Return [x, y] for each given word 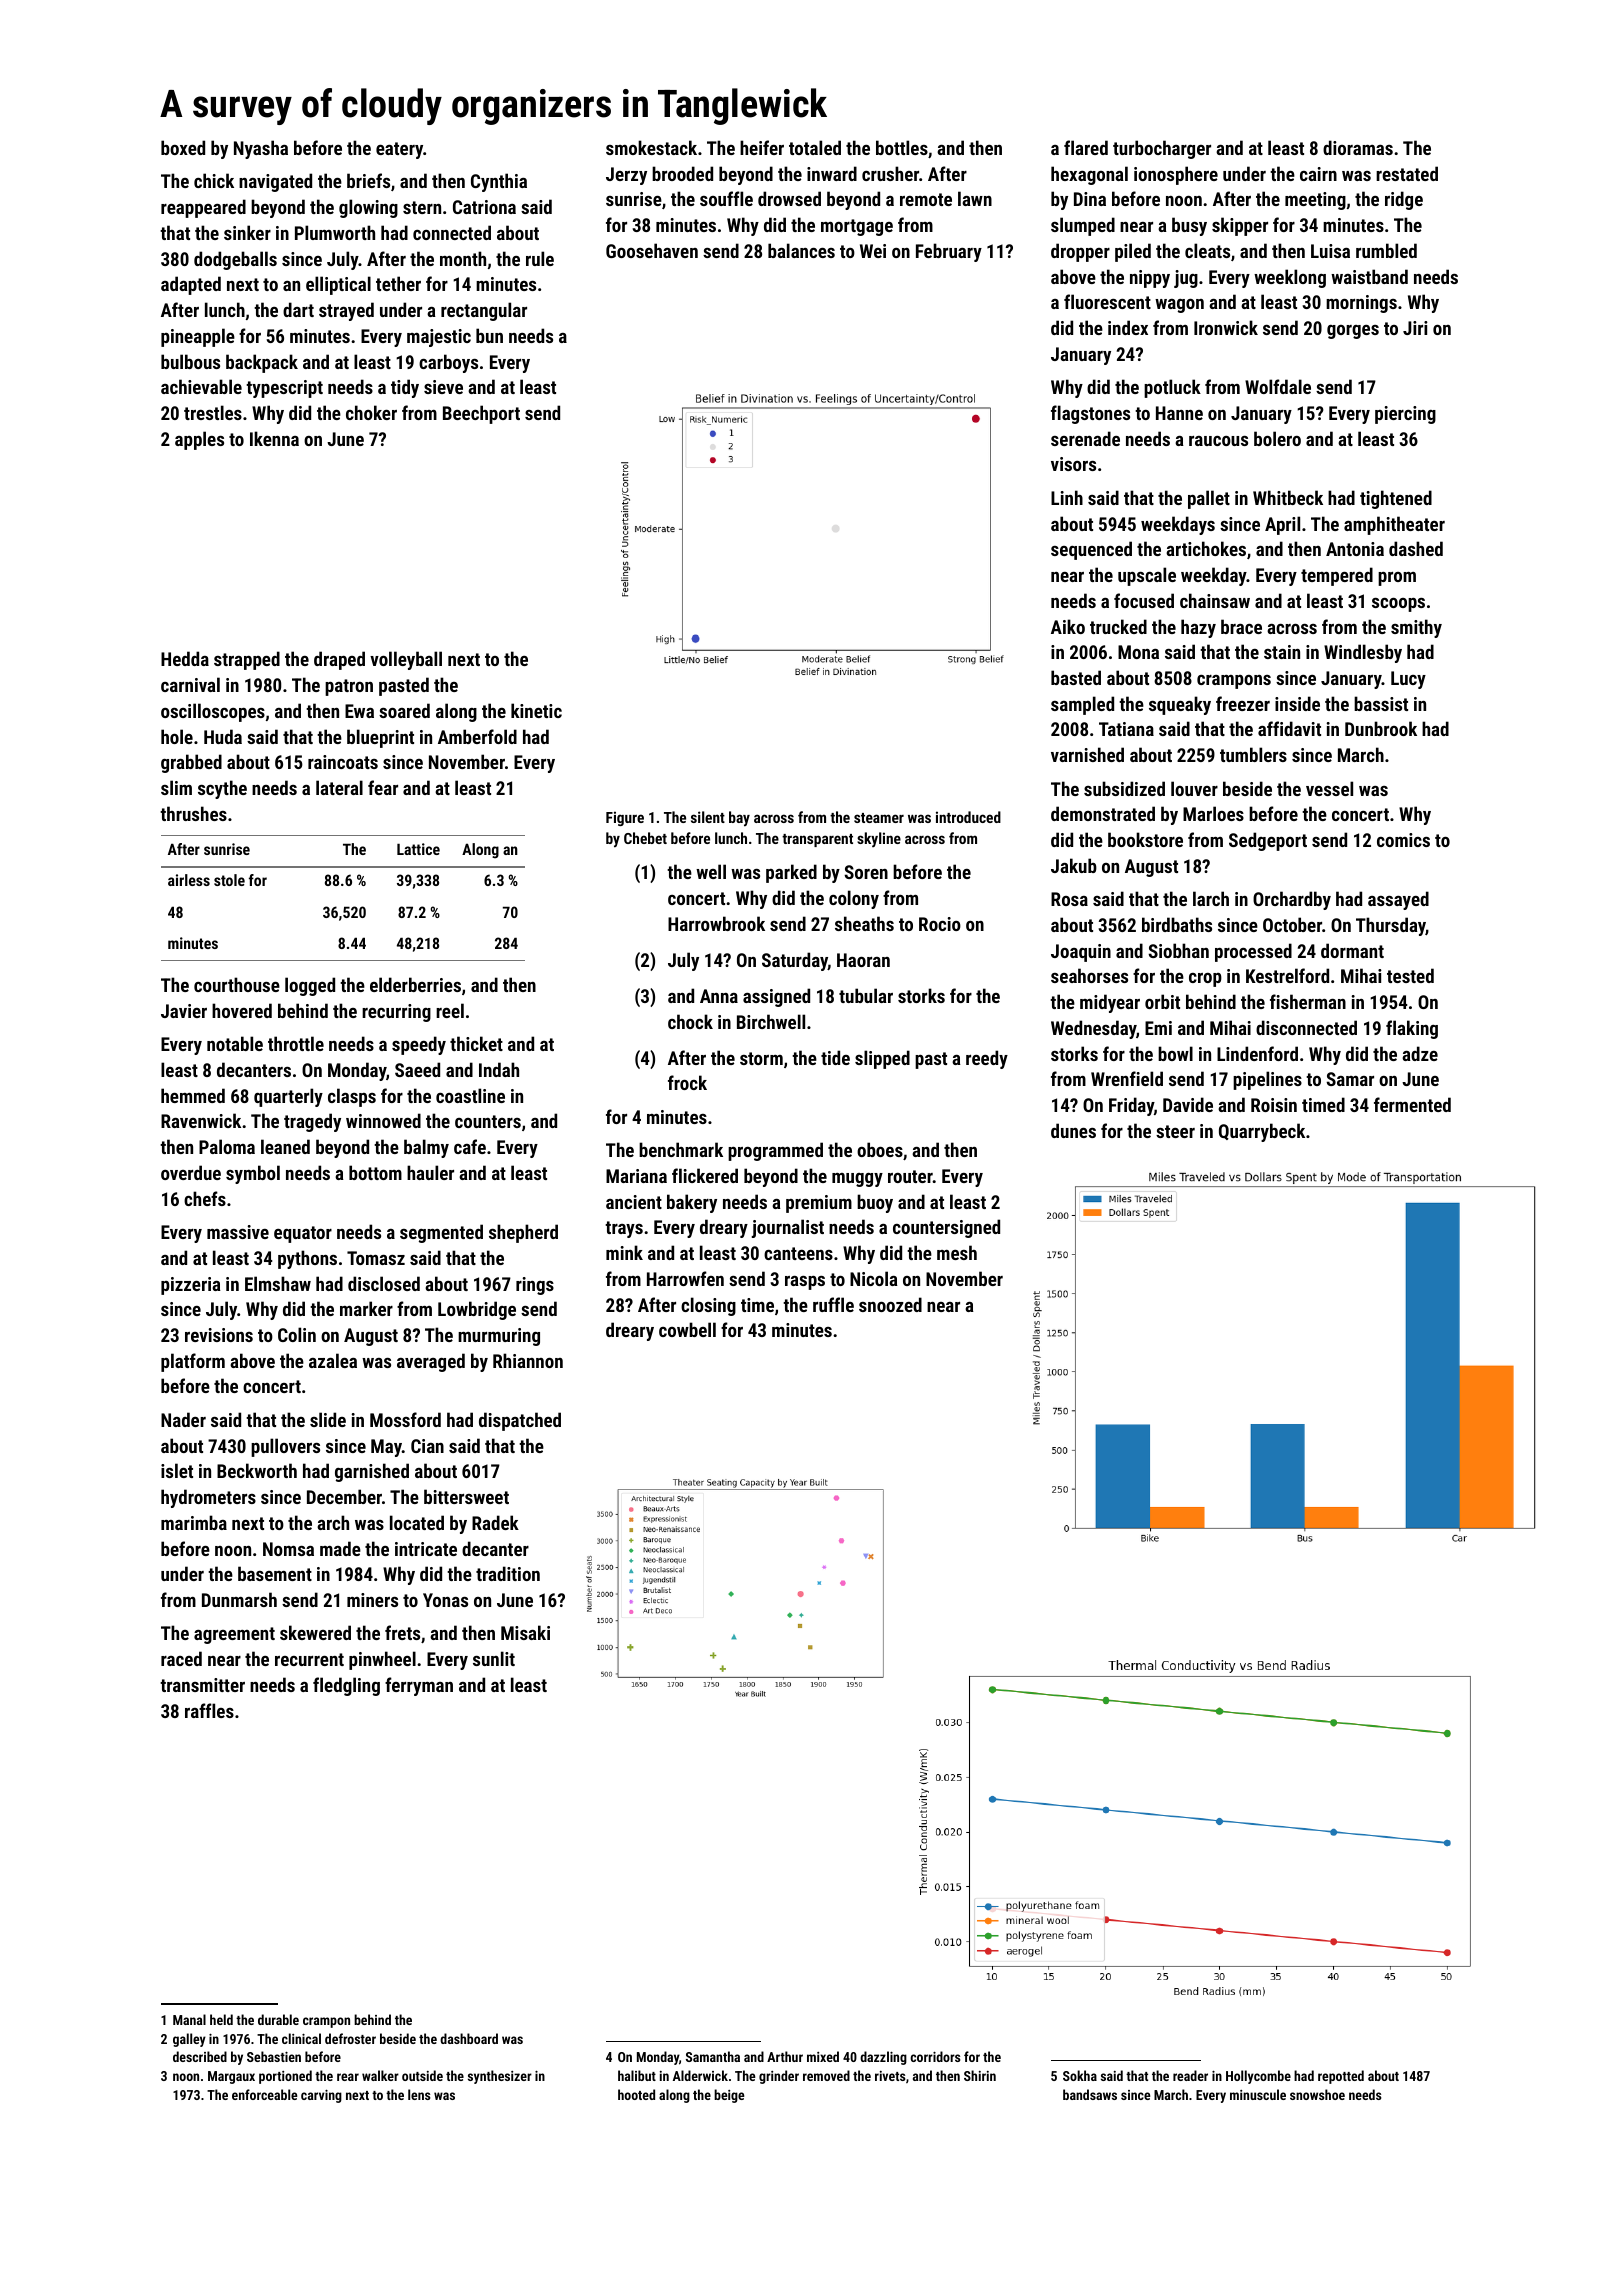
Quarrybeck [1262, 1132]
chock [690, 1021]
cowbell [687, 1329]
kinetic [536, 710]
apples [199, 440]
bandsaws [1090, 2094]
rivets [890, 2076]
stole [229, 880]
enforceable [264, 2094]
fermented [1412, 1104]
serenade [1085, 438]
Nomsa [288, 1549]
